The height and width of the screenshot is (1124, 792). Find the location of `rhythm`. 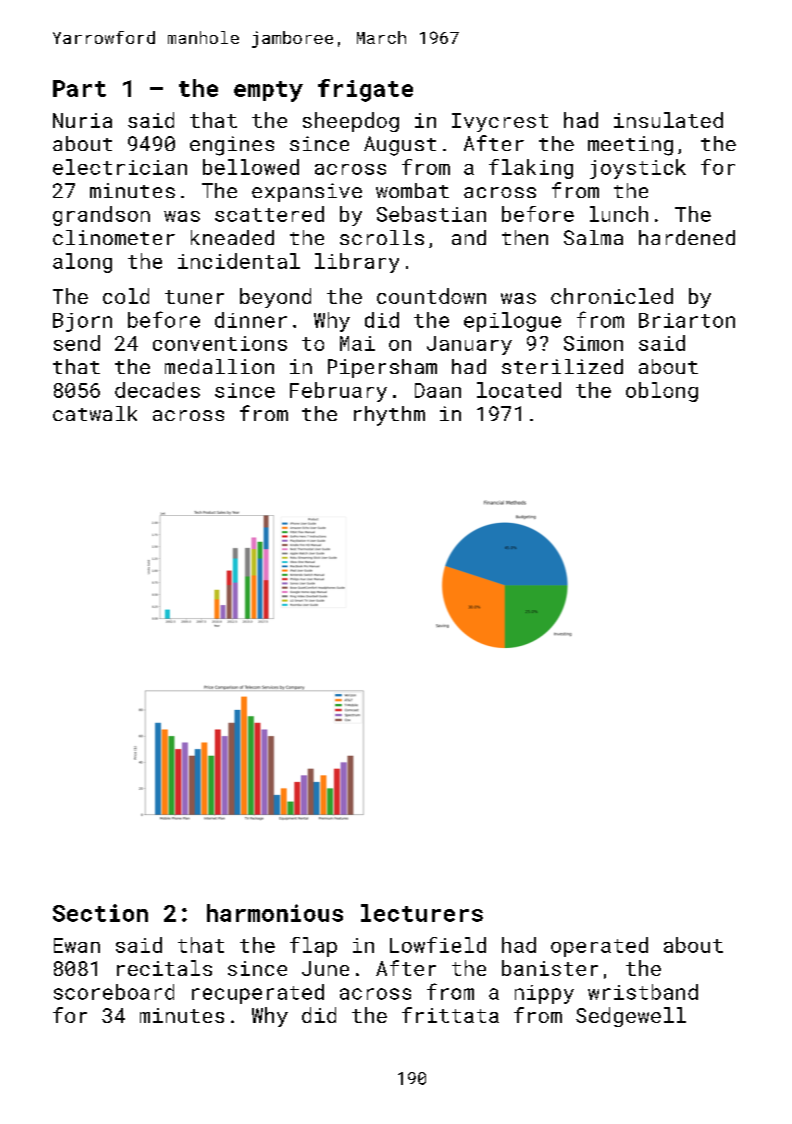

rhythm is located at coordinates (389, 416).
